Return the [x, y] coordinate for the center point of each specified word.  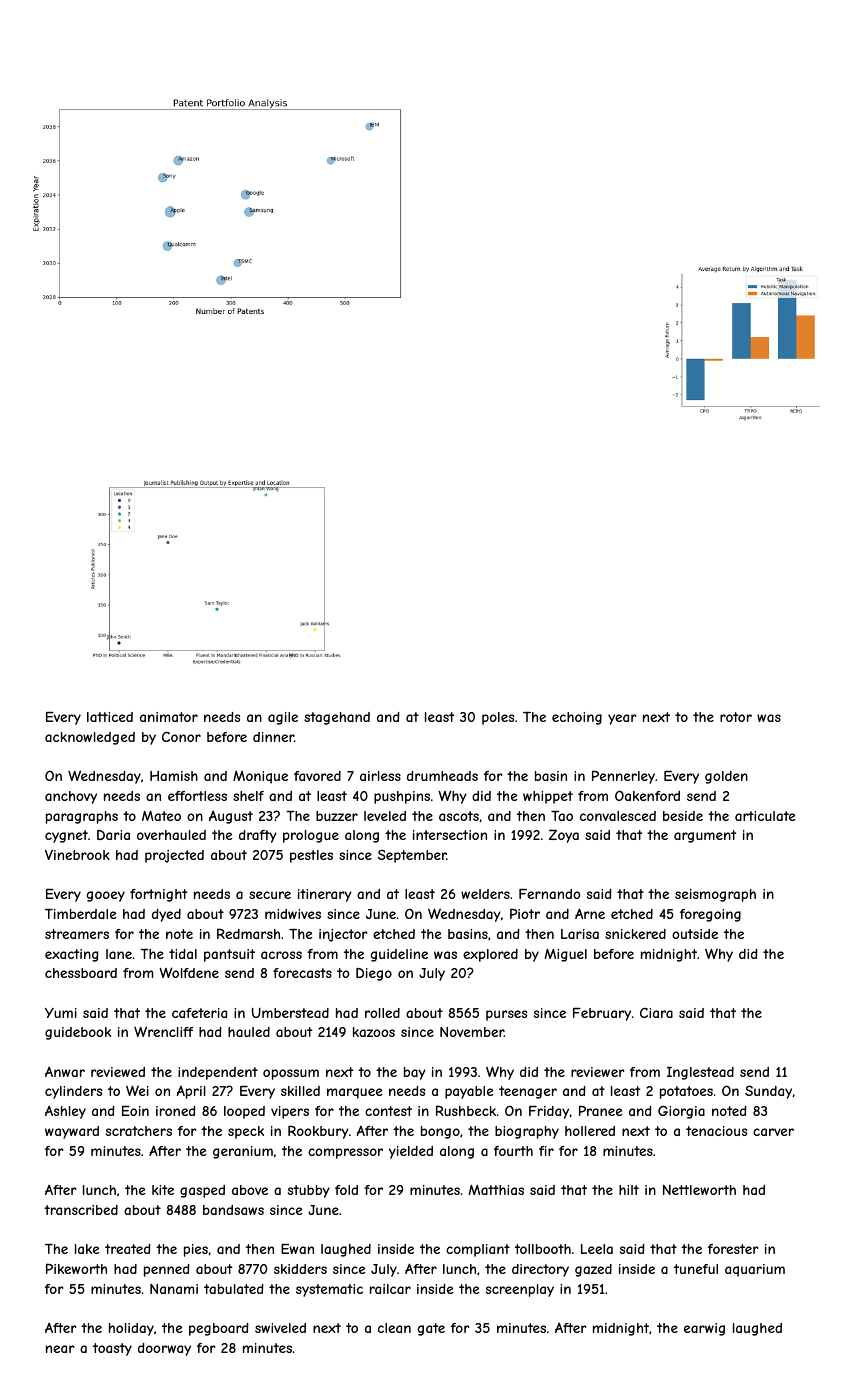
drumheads [442, 776]
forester [733, 1249]
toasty [112, 1349]
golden [726, 777]
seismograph [715, 895]
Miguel [566, 955]
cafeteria [199, 1013]
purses [506, 1015]
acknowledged [90, 738]
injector [343, 935]
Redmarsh [248, 933]
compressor [345, 1153]
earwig [704, 1329]
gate [431, 1329]
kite [163, 1190]
